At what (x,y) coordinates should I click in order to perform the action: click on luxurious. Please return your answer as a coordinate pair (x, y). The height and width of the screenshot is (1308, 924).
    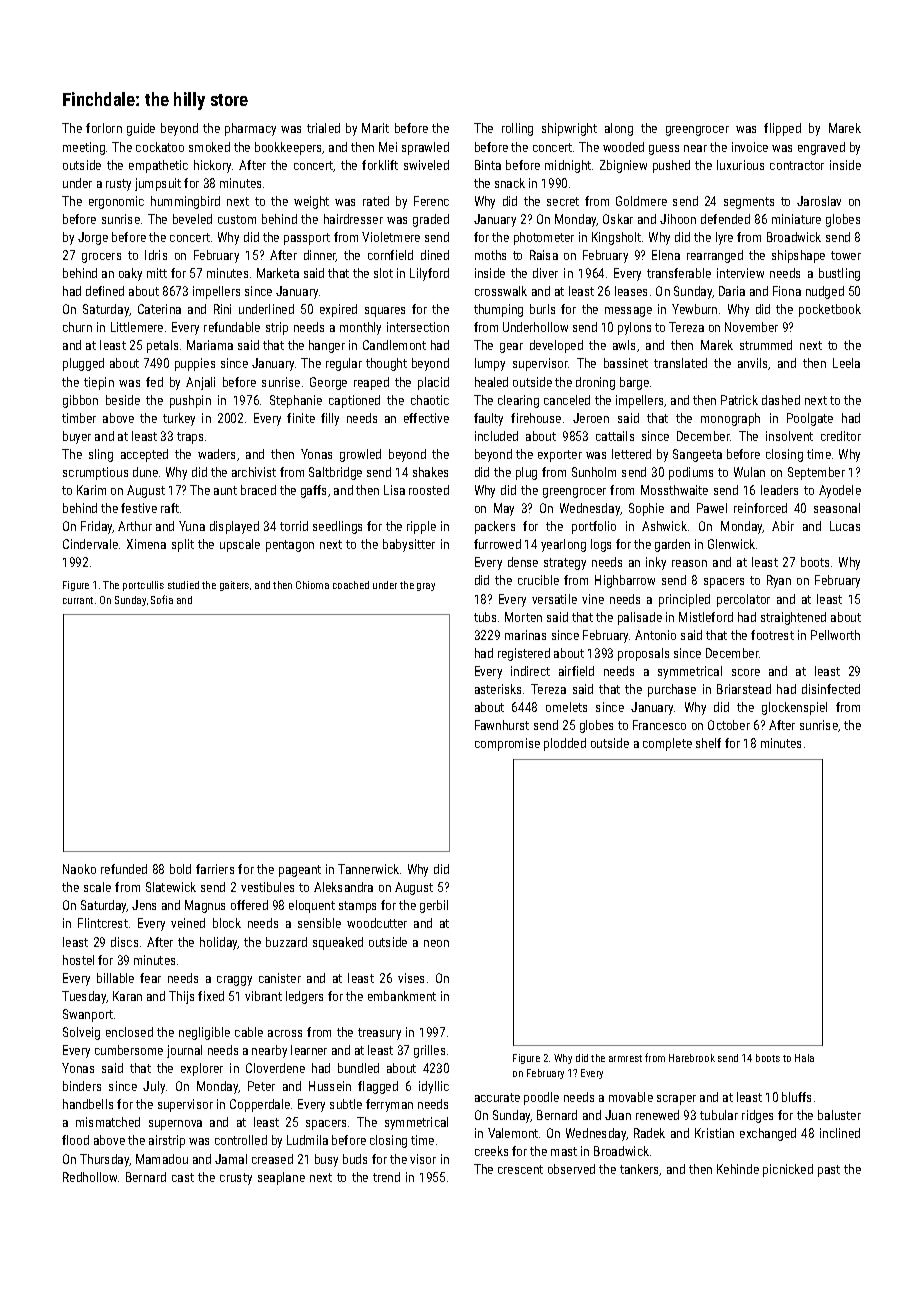
    Looking at the image, I should click on (740, 165).
